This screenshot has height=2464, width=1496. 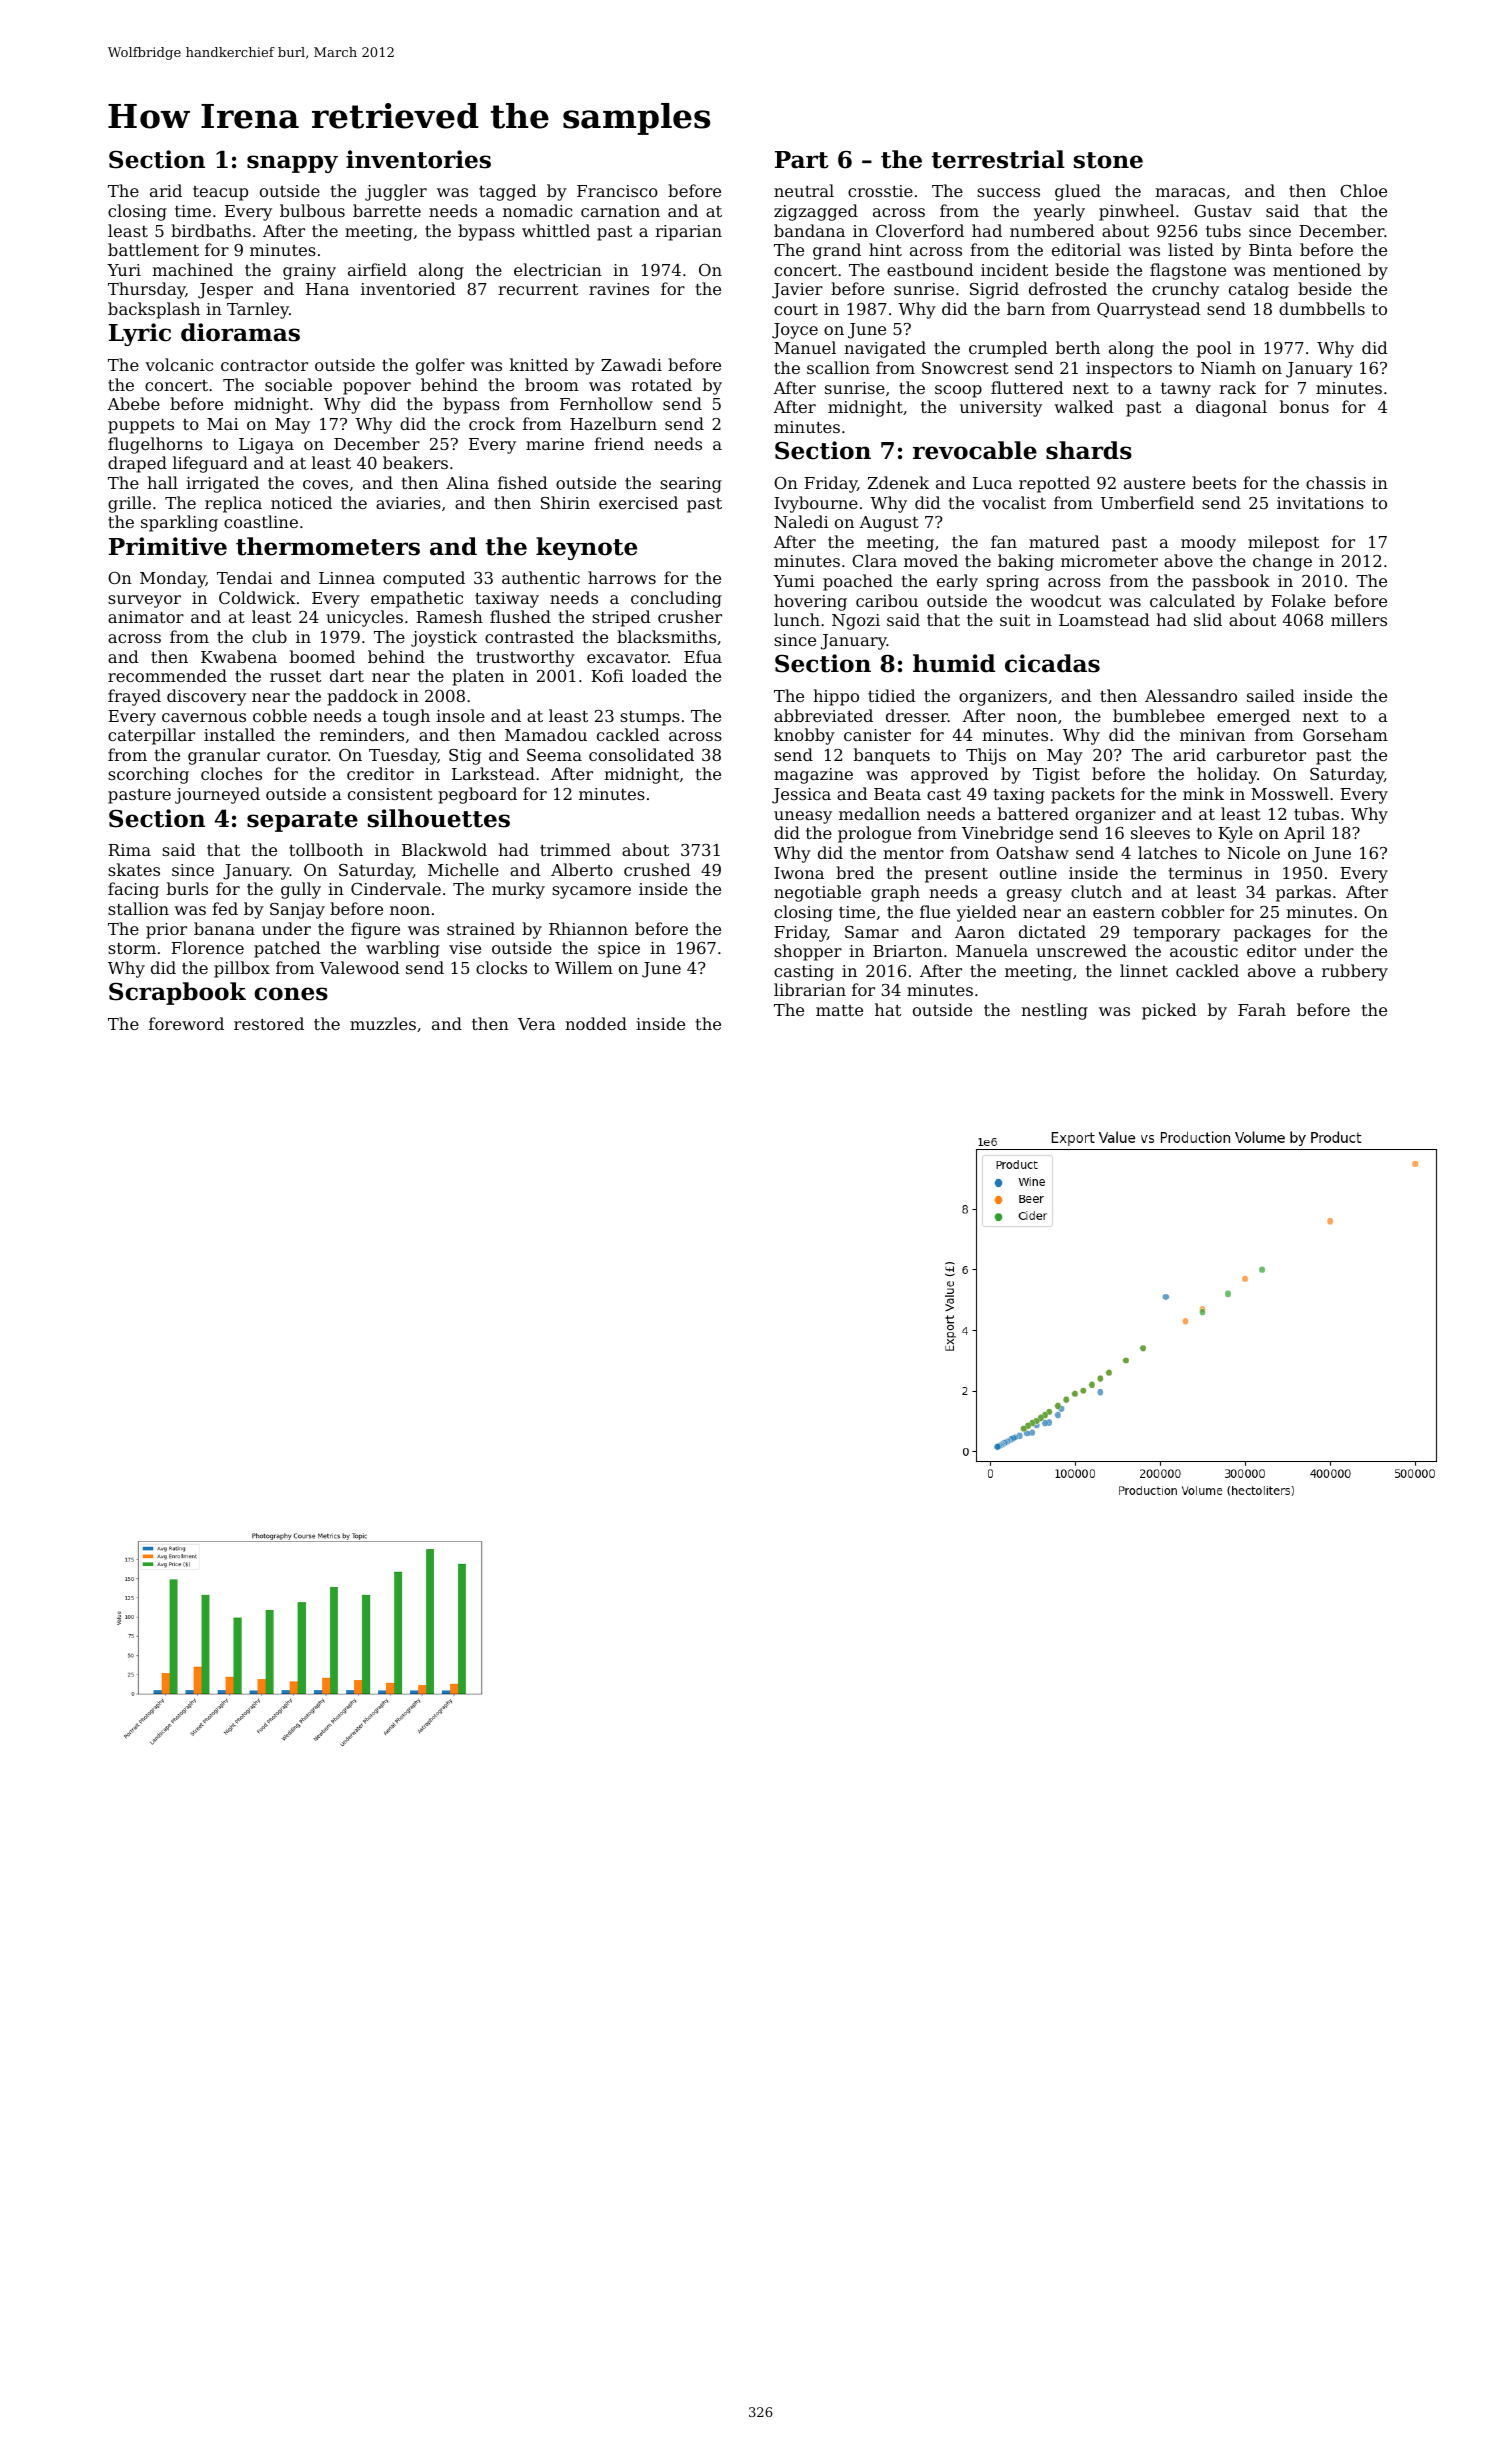 What do you see at coordinates (920, 230) in the screenshot?
I see `Cloverford` at bounding box center [920, 230].
